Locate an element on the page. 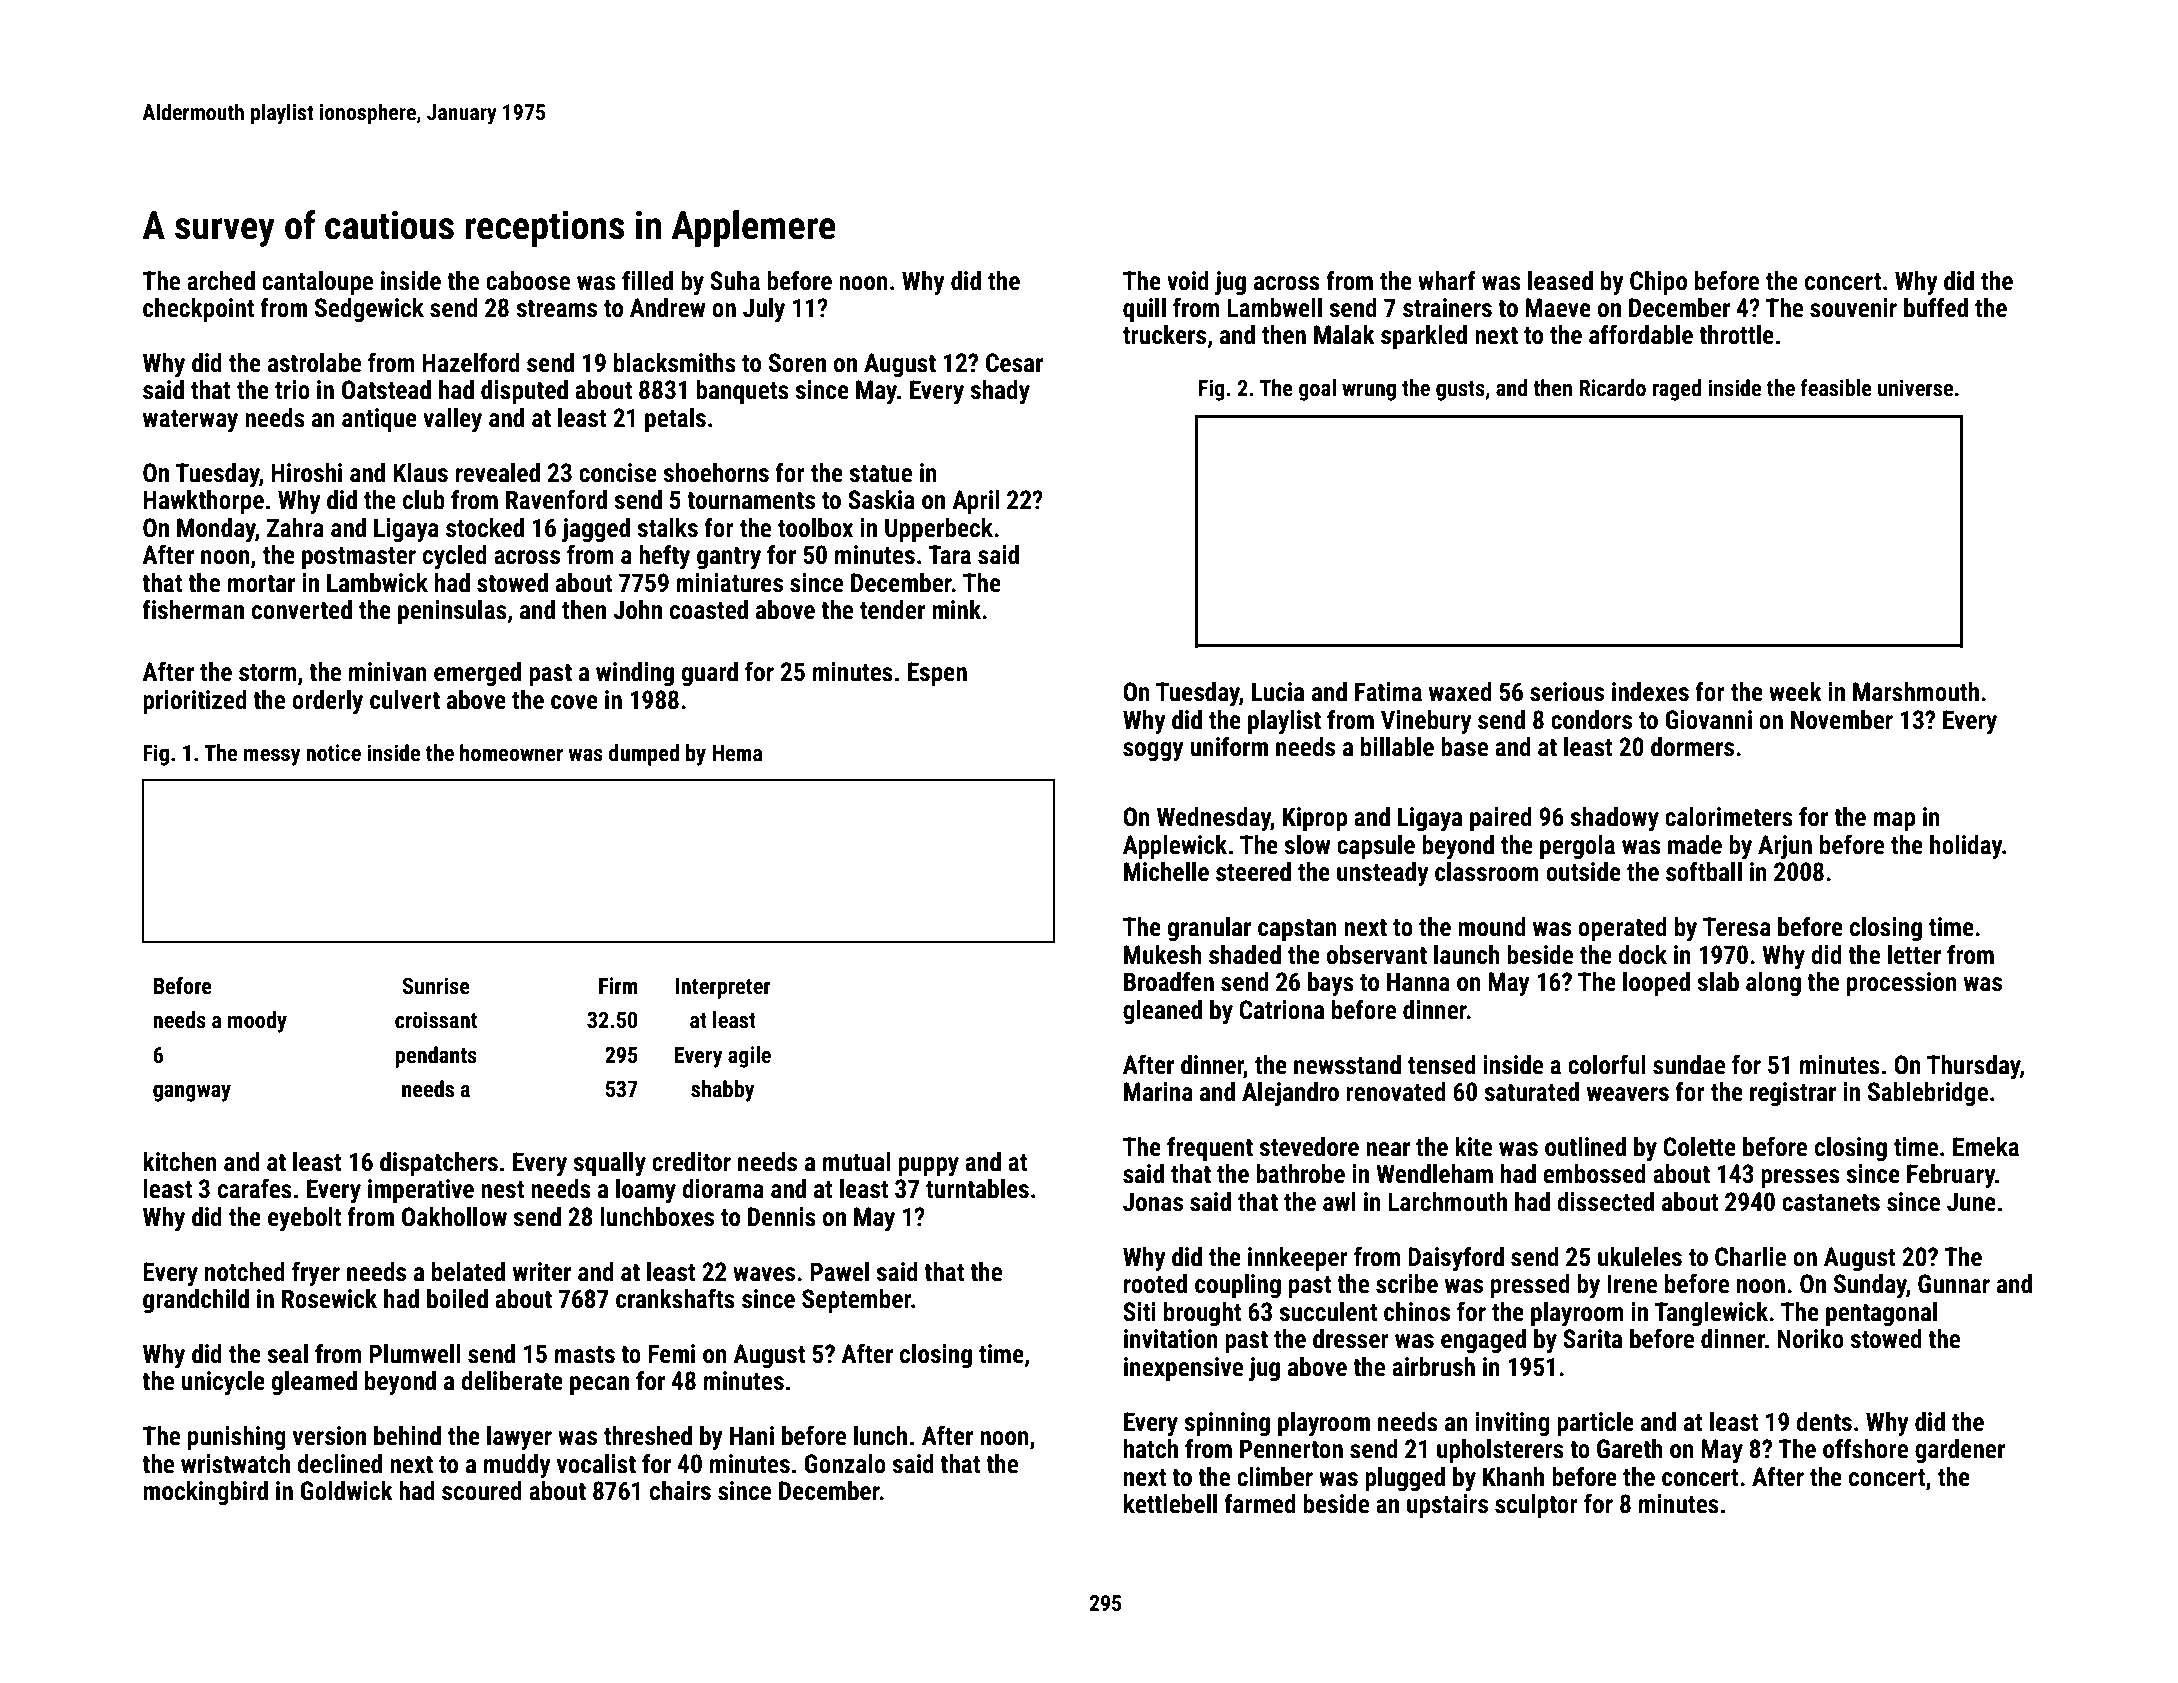 This image has width=2178, height=1683. Mukesh is located at coordinates (1163, 955).
